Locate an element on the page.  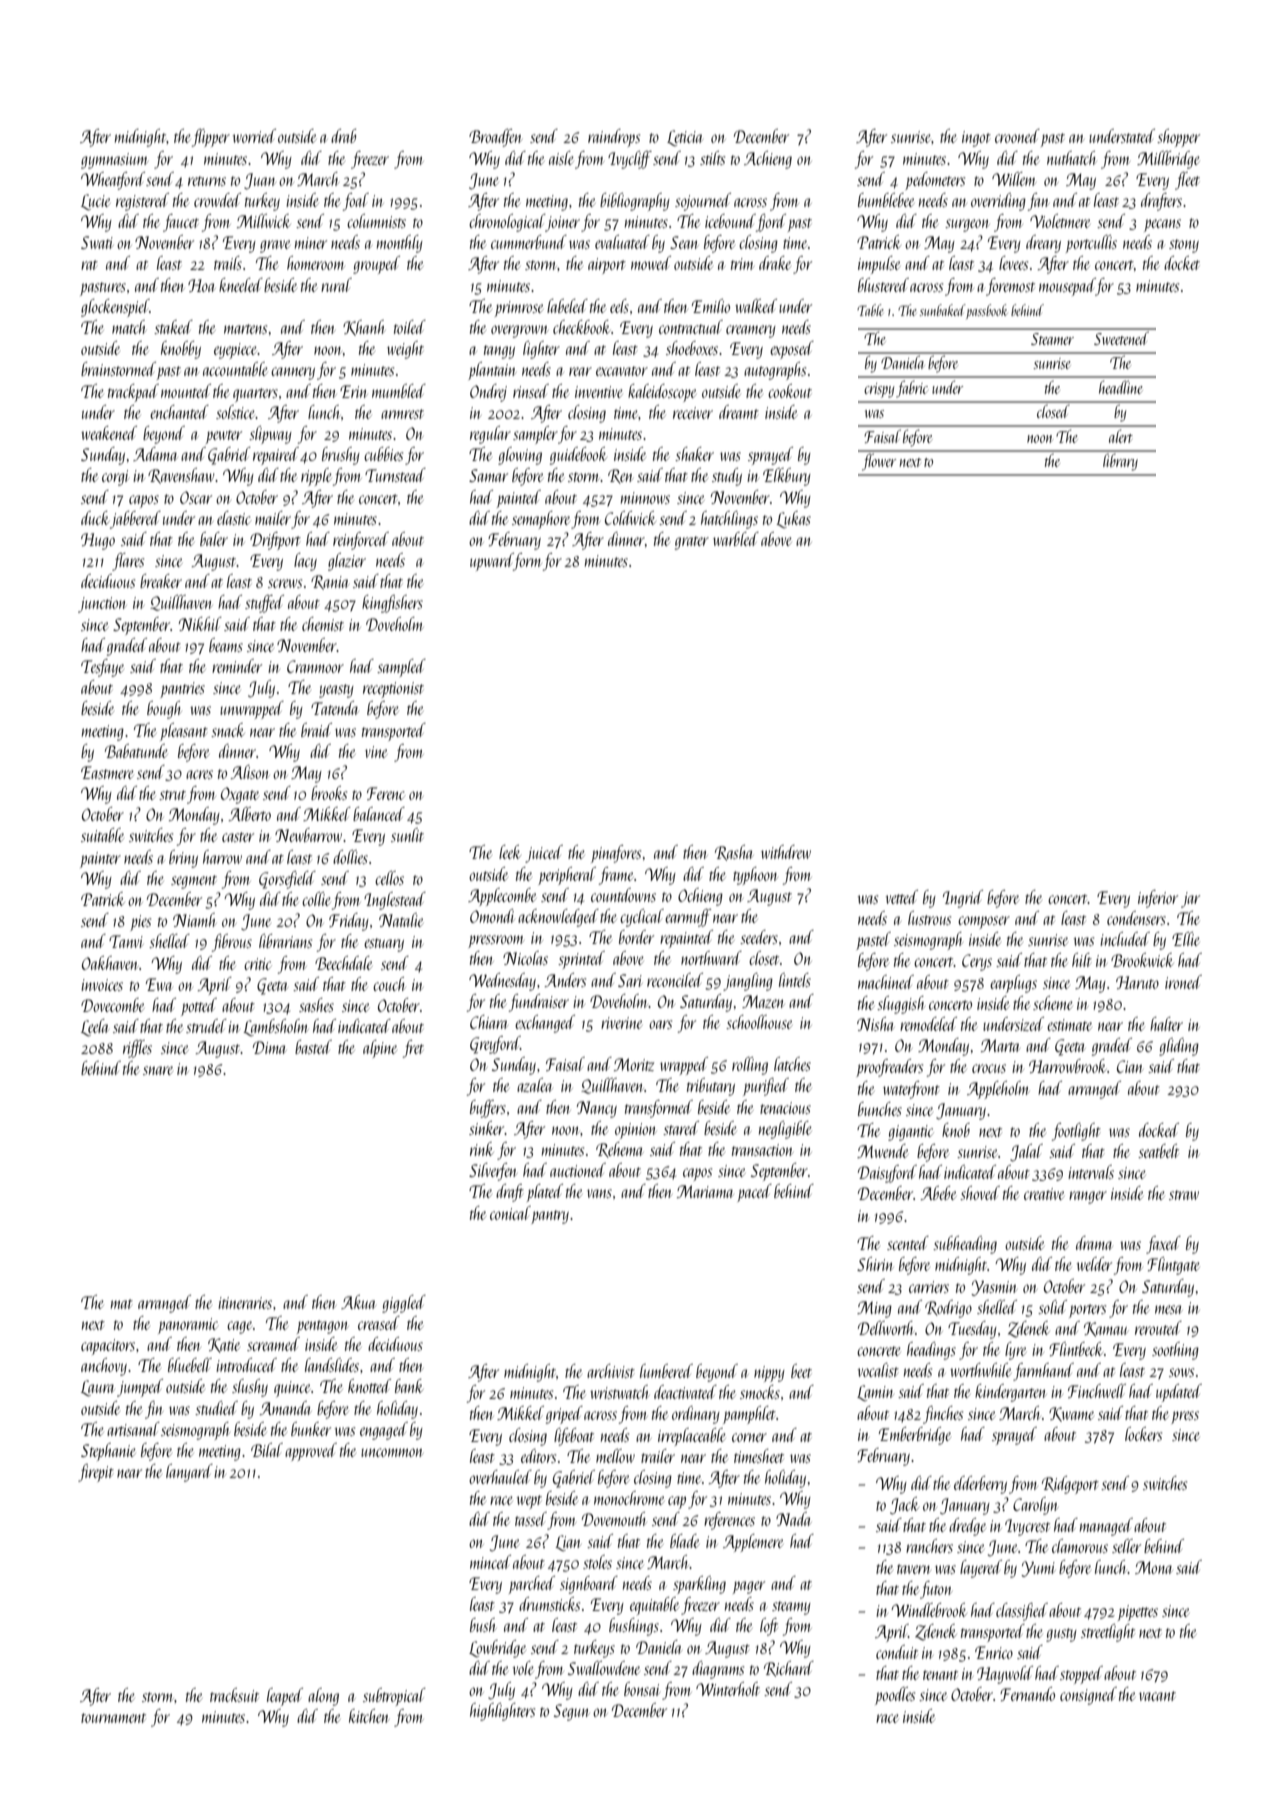
composer is located at coordinates (984, 922).
